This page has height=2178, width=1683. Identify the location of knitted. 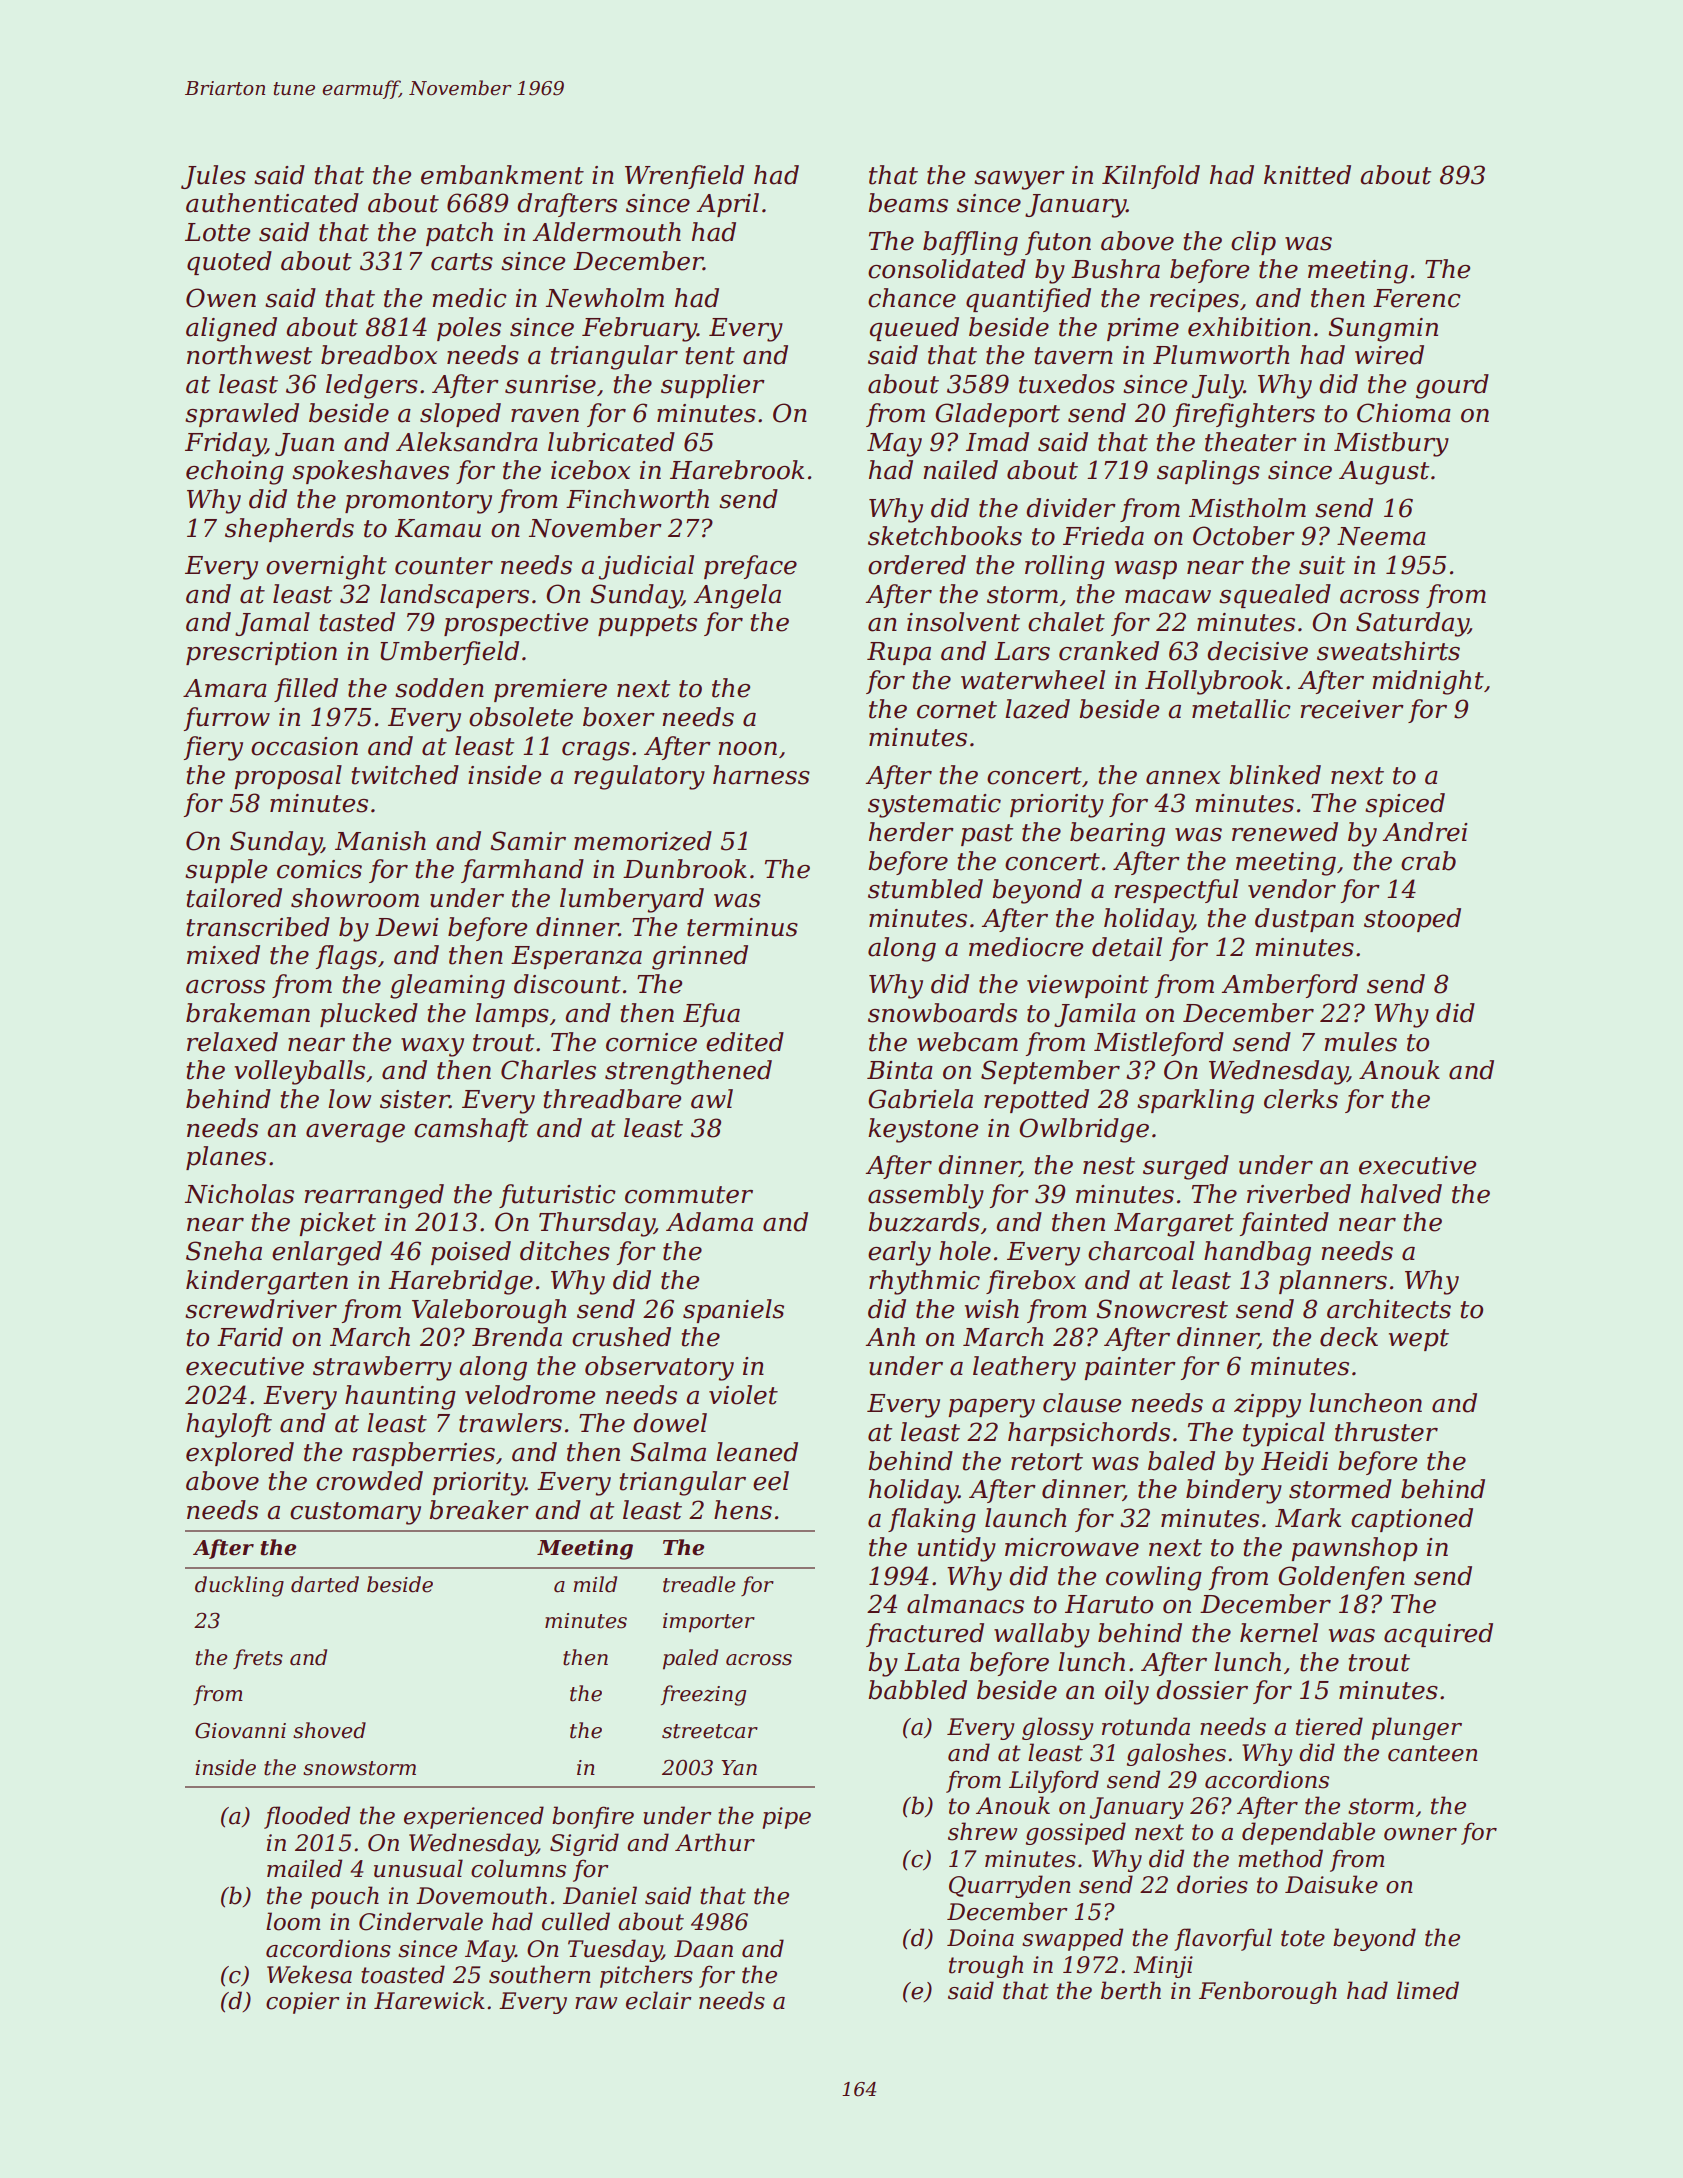
(1307, 175).
